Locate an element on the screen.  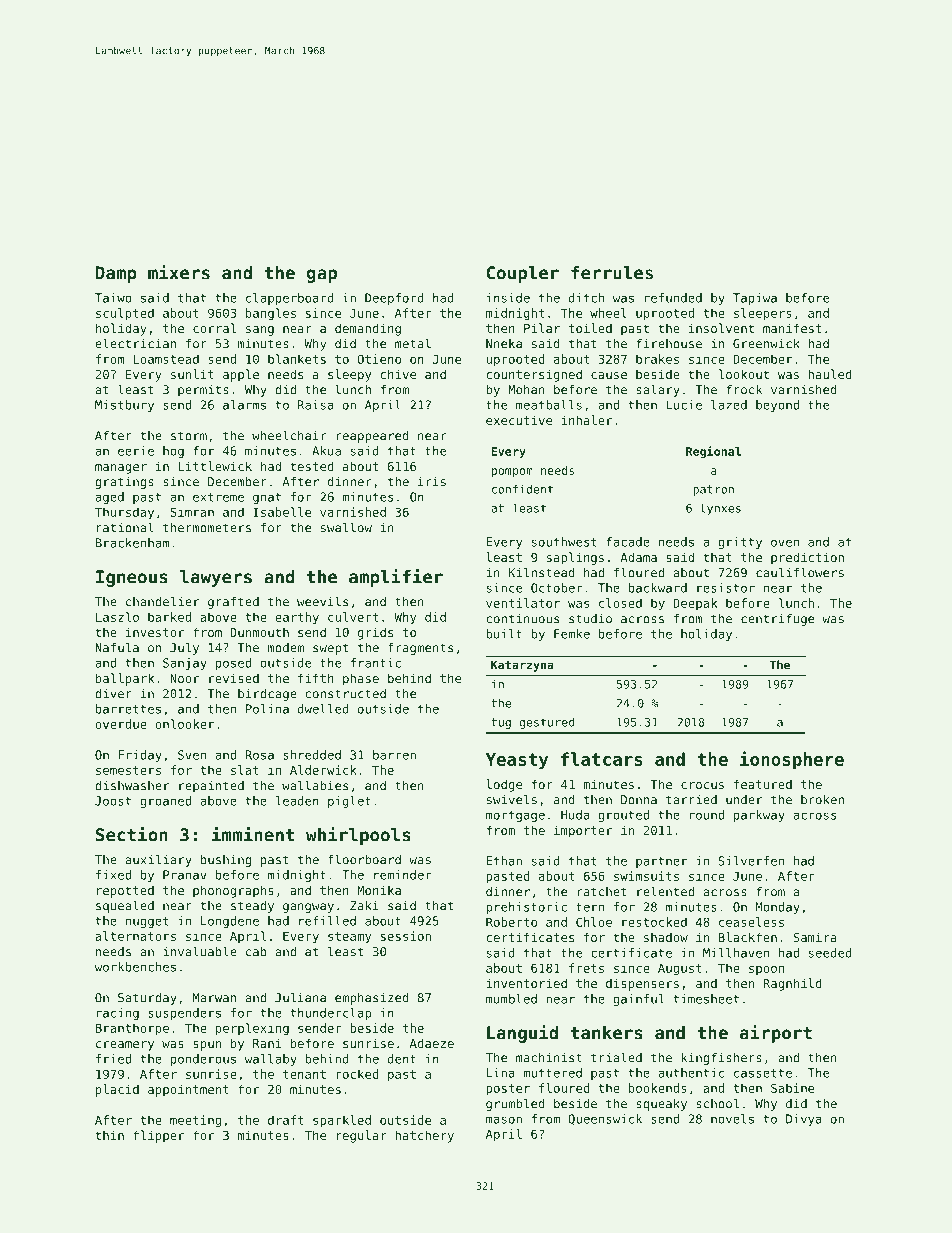
lynxes is located at coordinates (720, 509).
